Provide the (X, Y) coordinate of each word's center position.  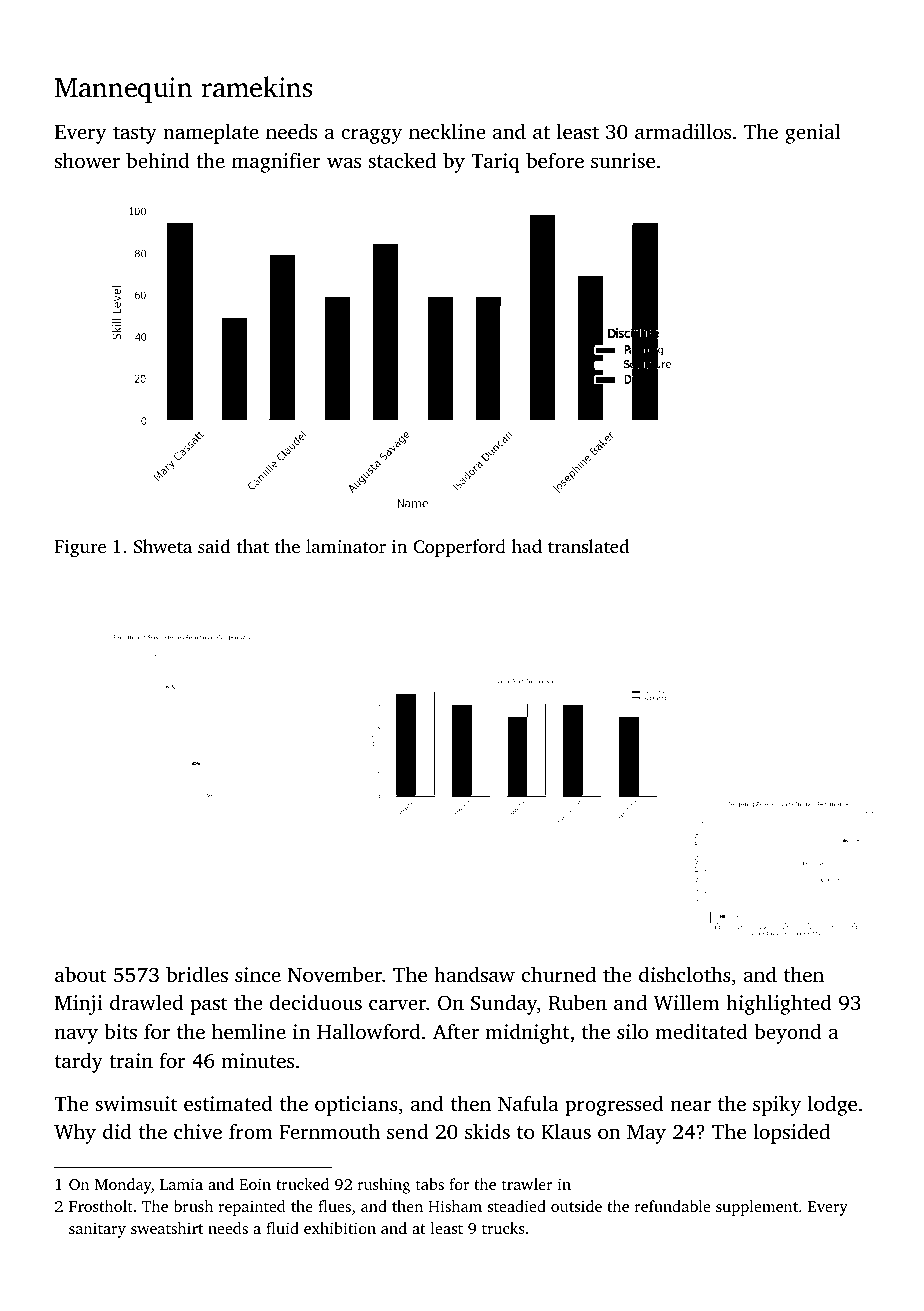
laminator (346, 546)
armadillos (683, 131)
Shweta (163, 546)
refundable (673, 1206)
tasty (135, 135)
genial (813, 133)
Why (75, 1133)
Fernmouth (329, 1131)
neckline (447, 131)
